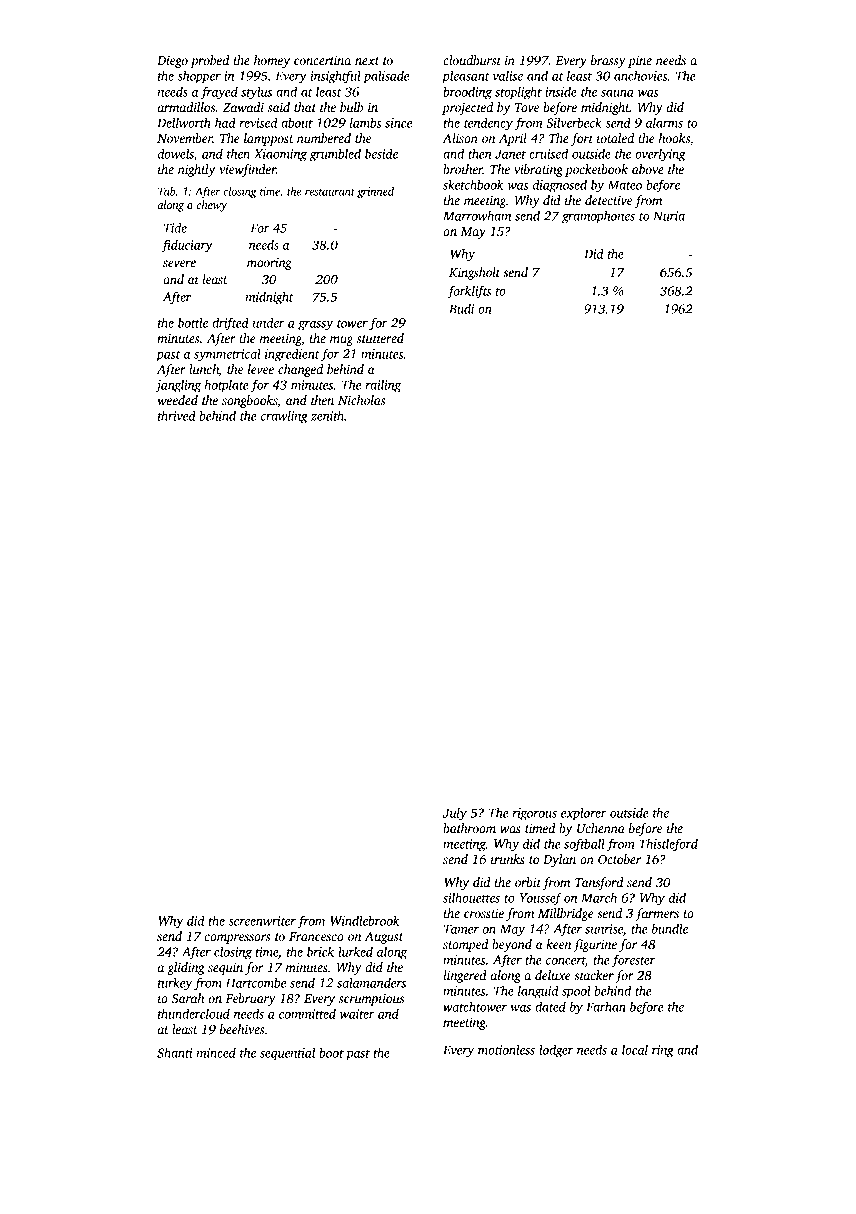  What do you see at coordinates (330, 192) in the screenshot?
I see `restaurant` at bounding box center [330, 192].
